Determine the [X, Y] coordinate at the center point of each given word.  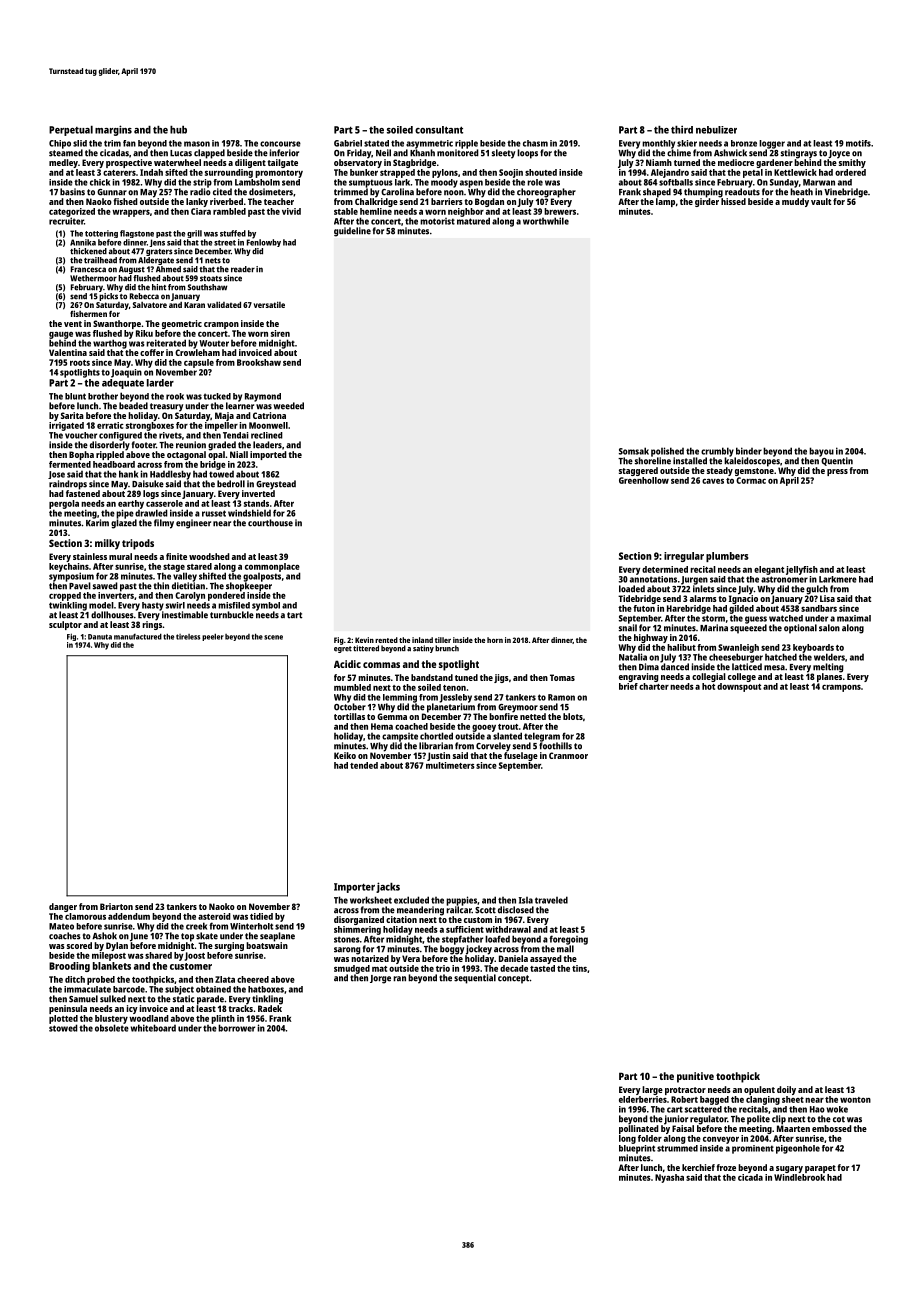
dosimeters [271, 192]
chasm [535, 143]
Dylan [117, 946]
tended [364, 765]
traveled [551, 900]
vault [821, 201]
